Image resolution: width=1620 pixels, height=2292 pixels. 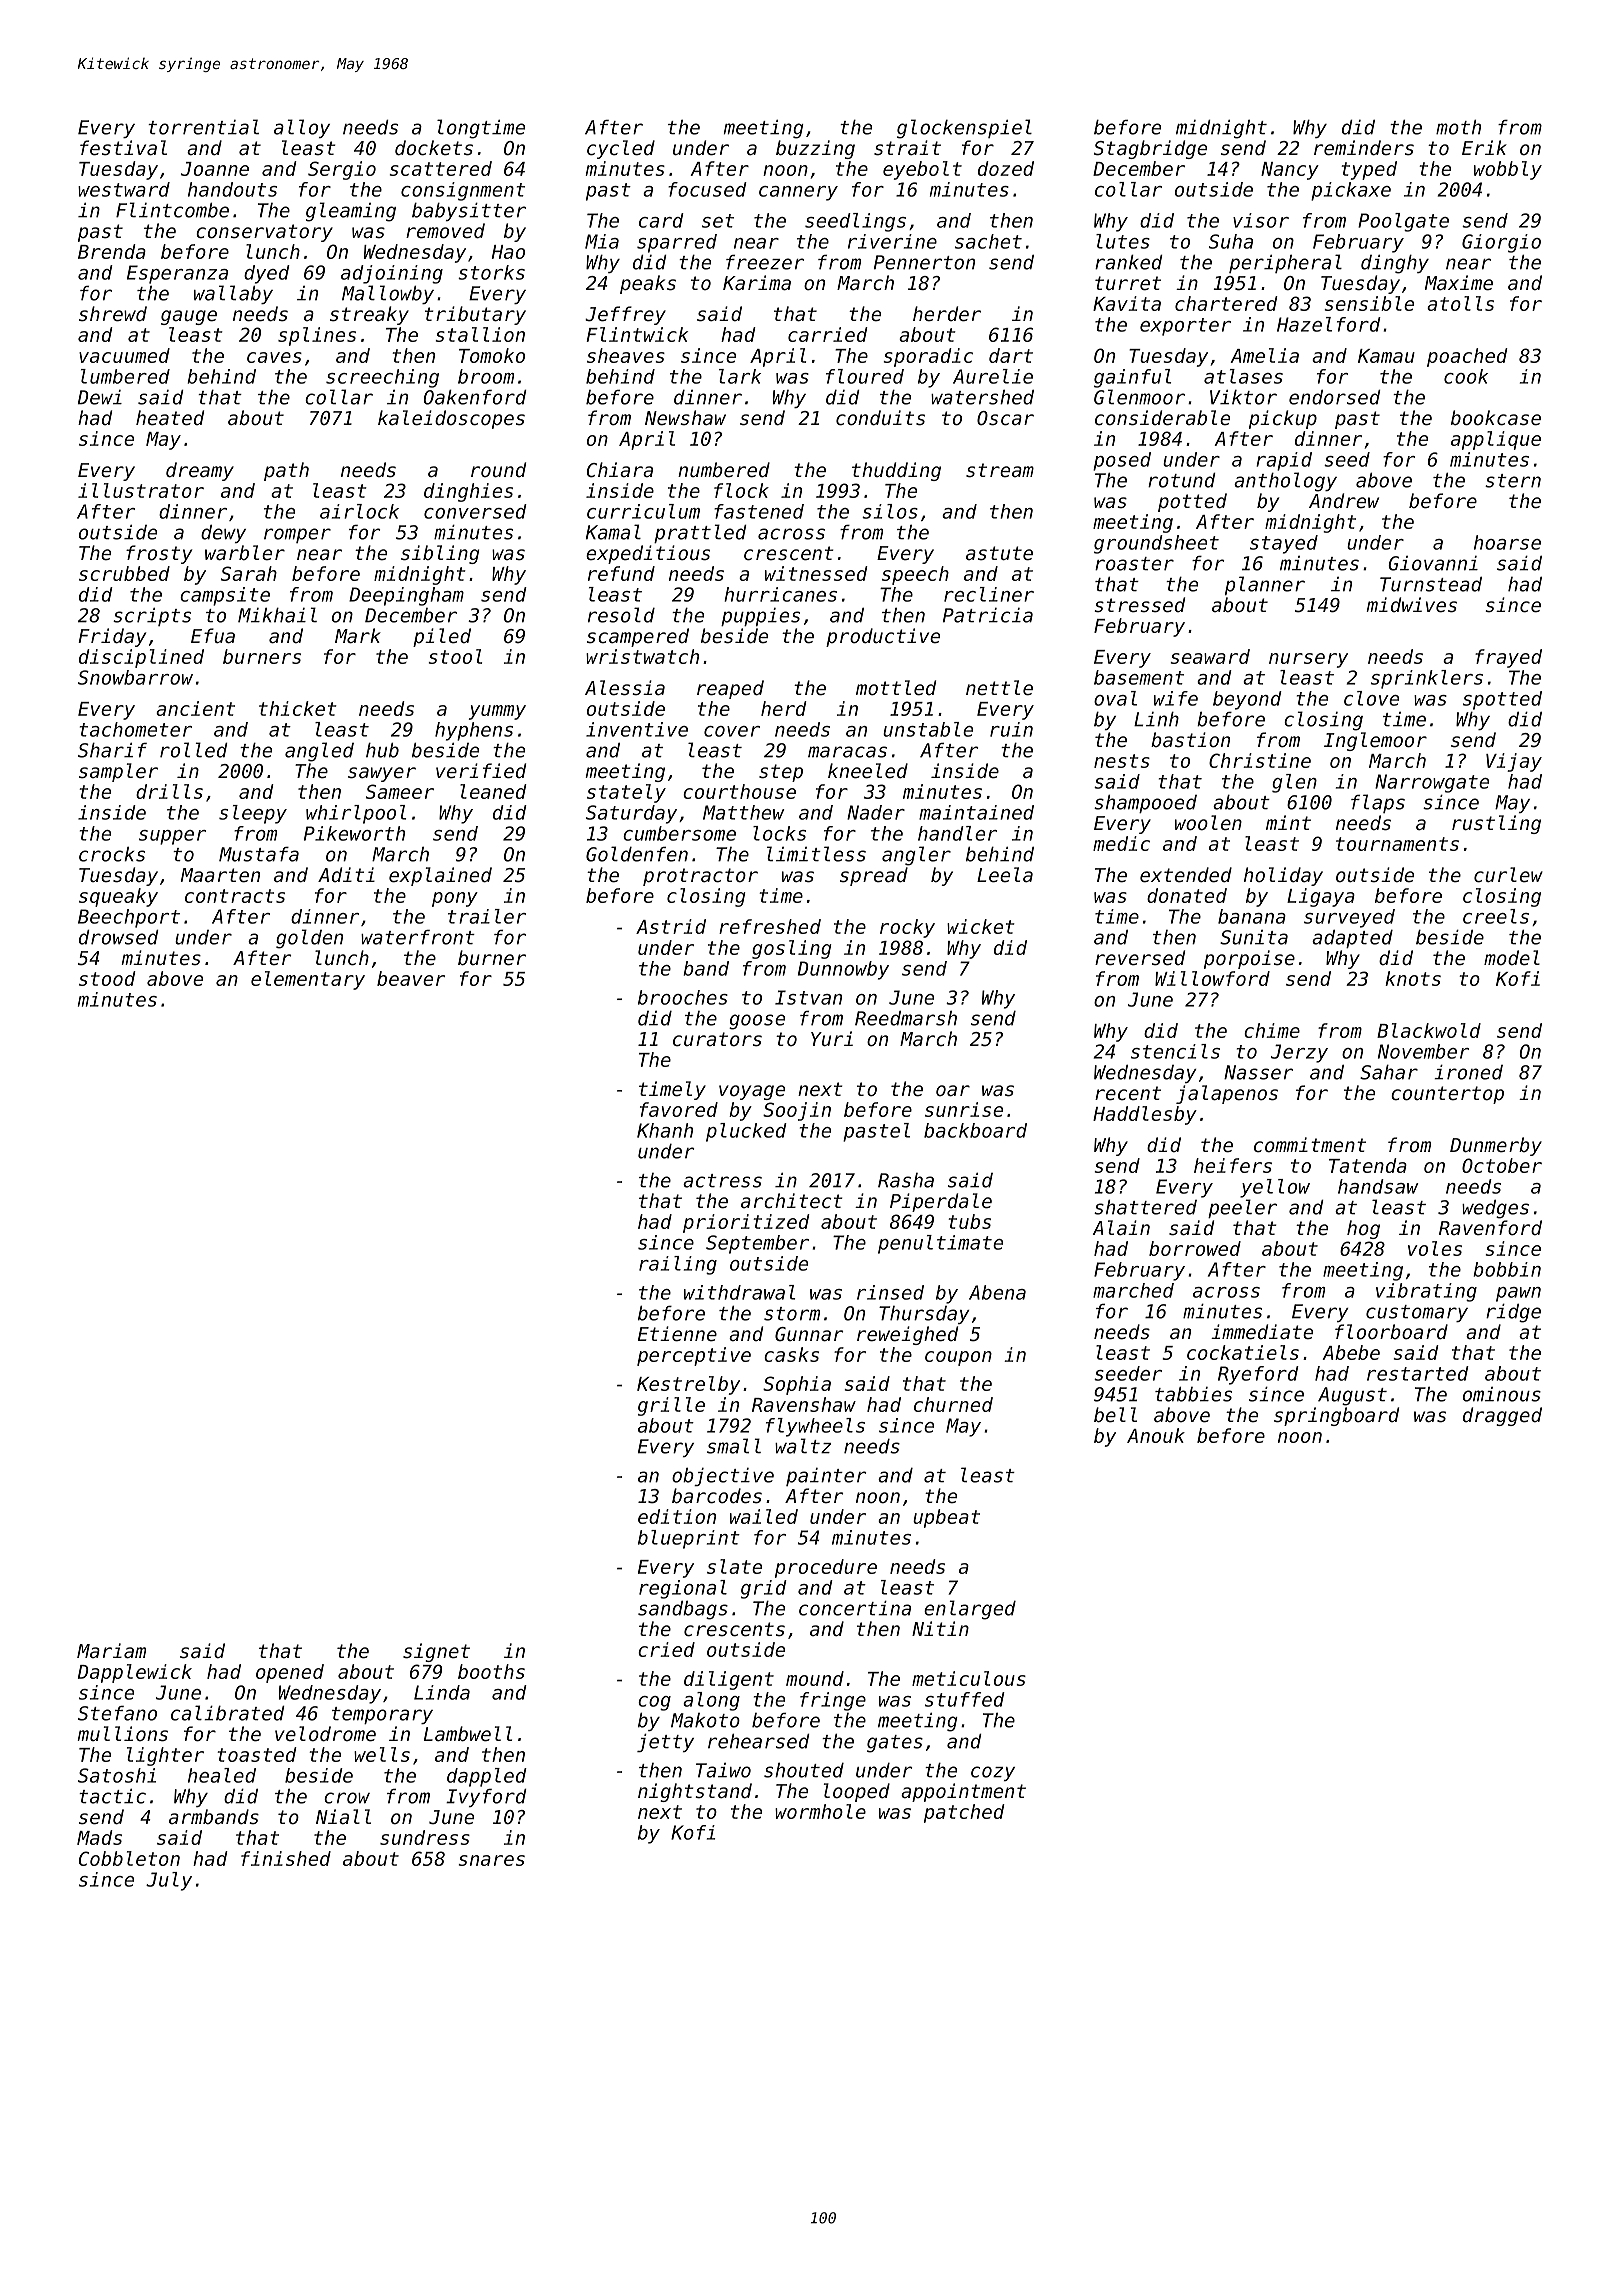 What do you see at coordinates (111, 1651) in the image?
I see `Mariam` at bounding box center [111, 1651].
